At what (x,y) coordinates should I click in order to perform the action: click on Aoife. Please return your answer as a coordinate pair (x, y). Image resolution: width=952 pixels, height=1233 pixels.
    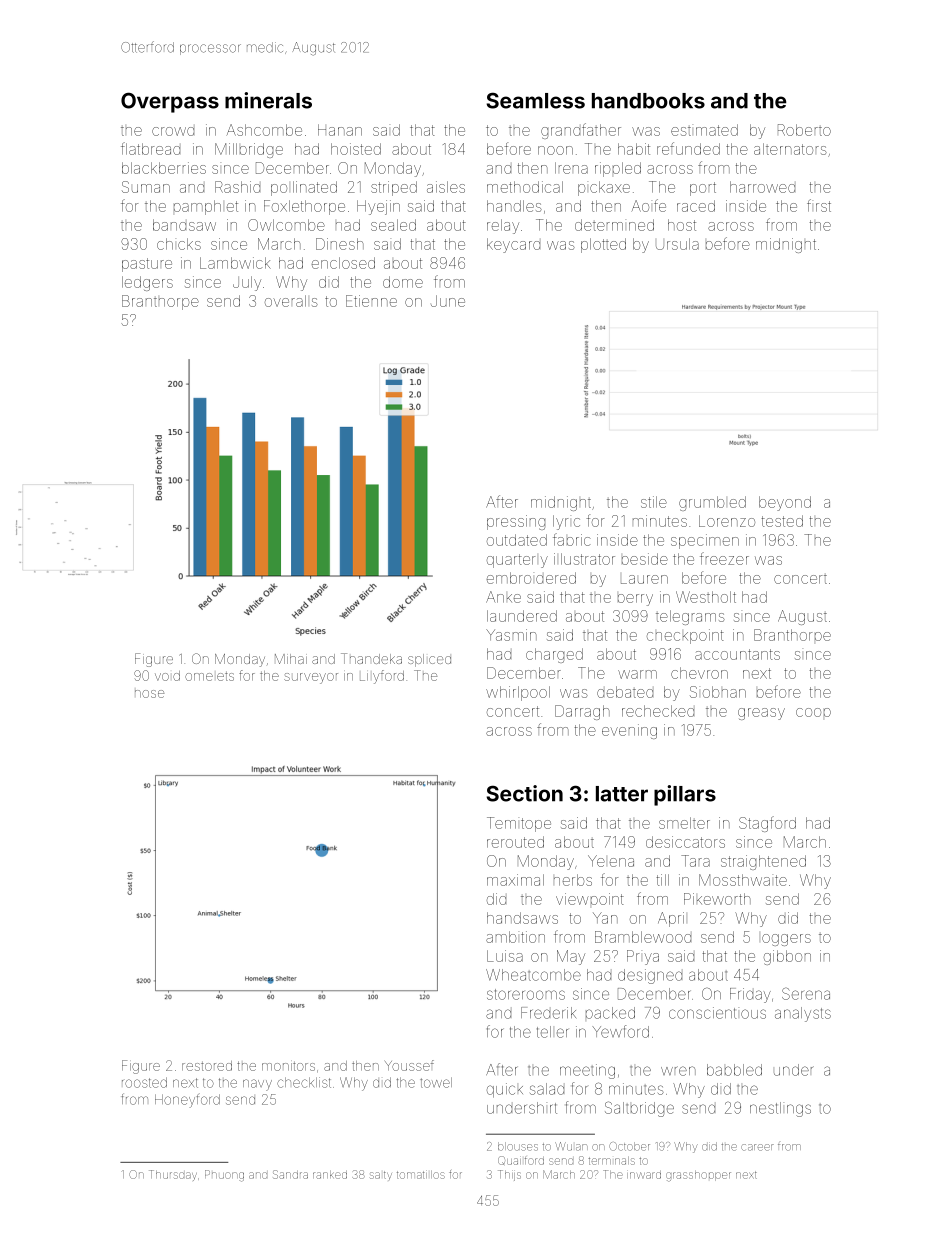
    Looking at the image, I should click on (649, 205).
